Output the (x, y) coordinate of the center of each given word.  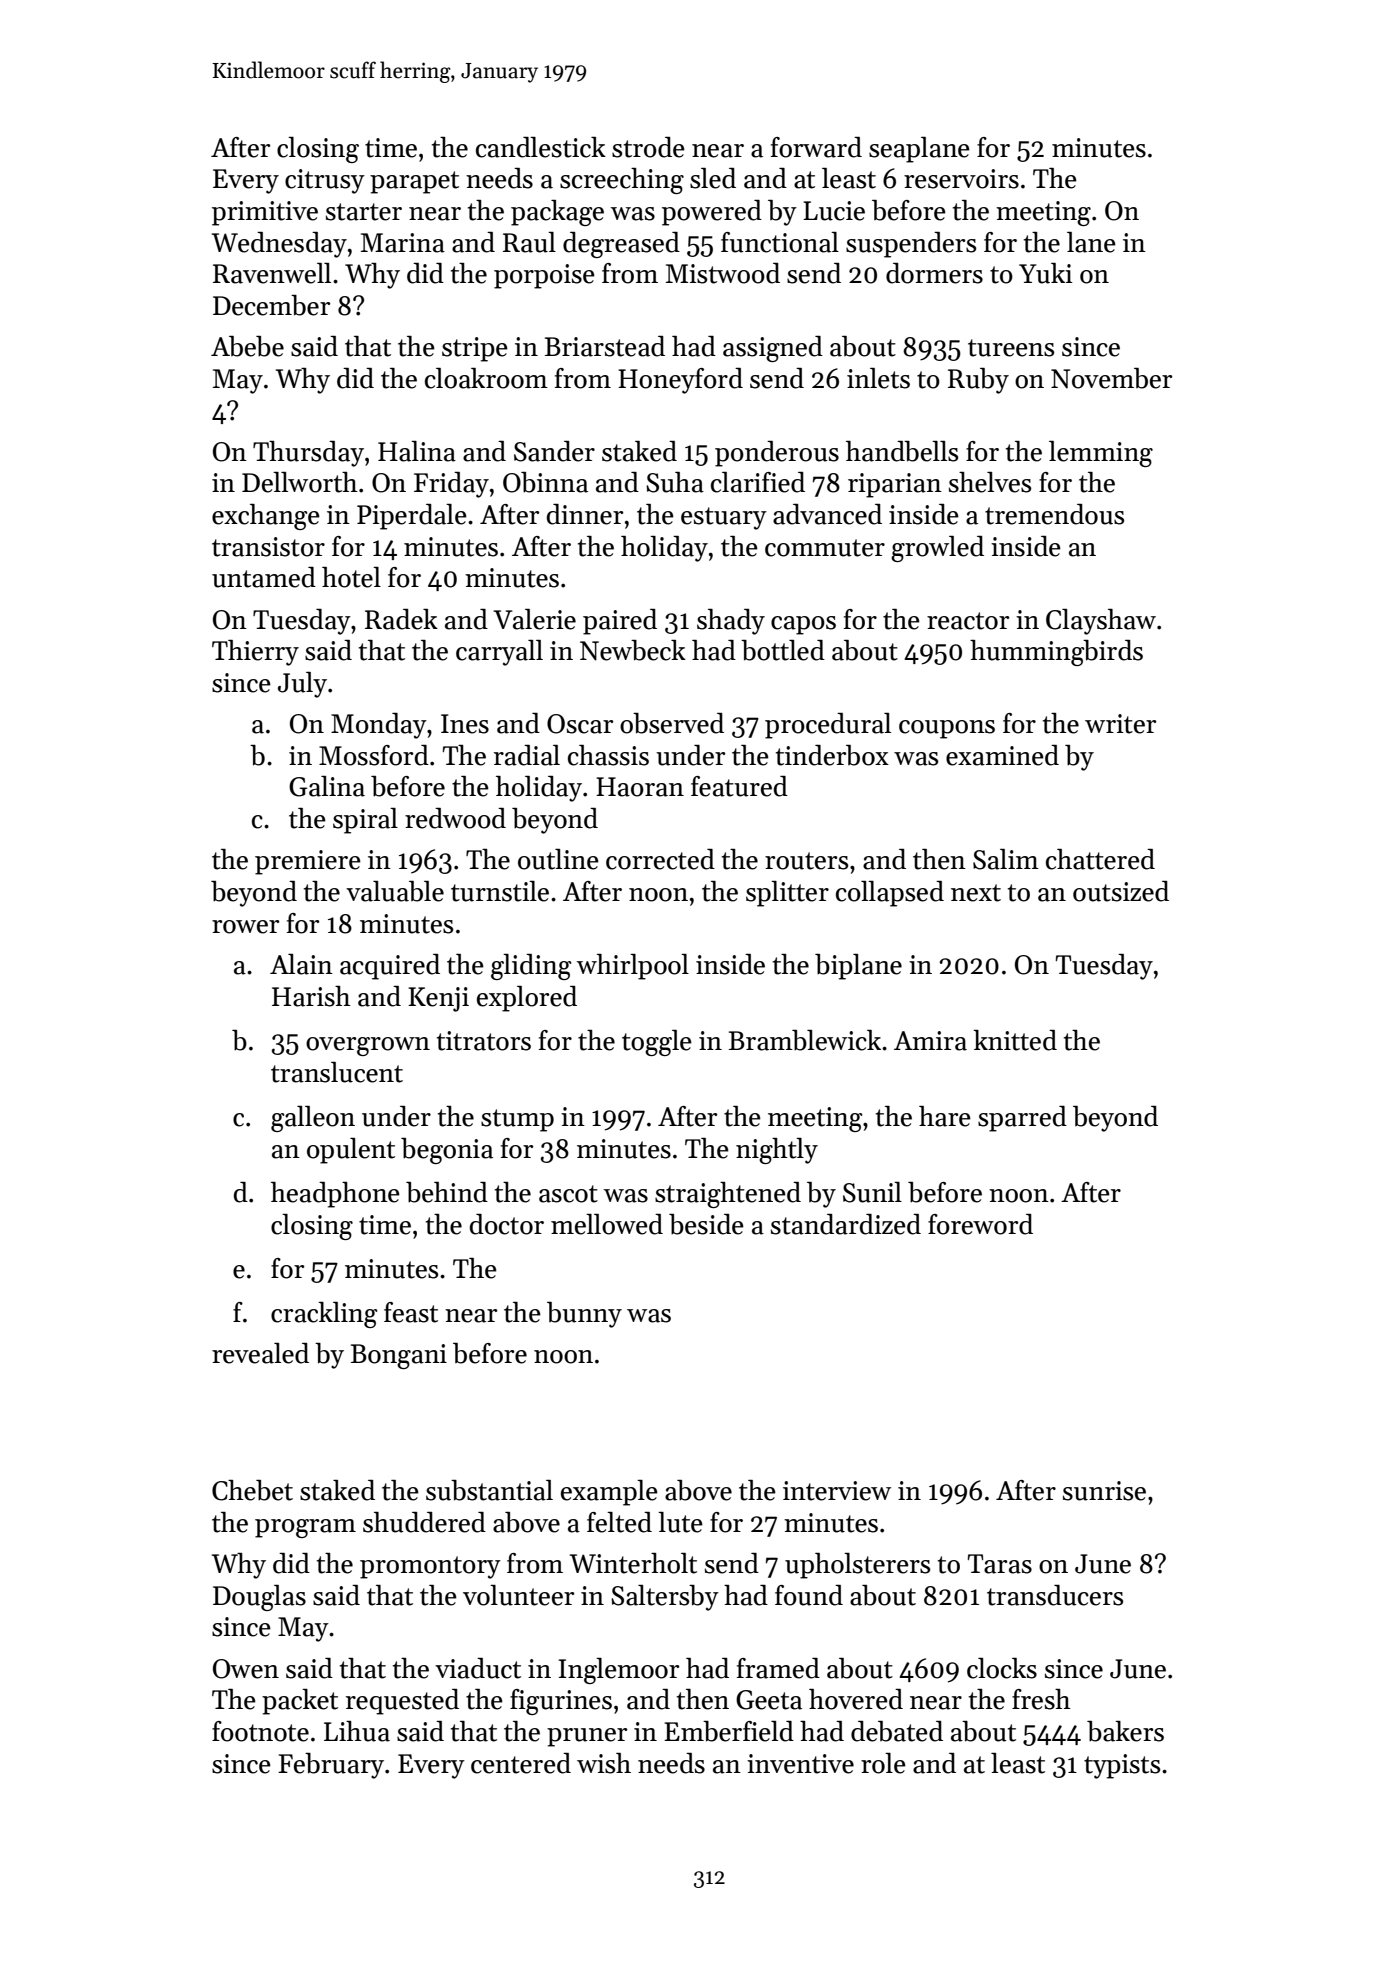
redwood (455, 818)
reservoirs (961, 179)
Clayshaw (1101, 622)
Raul (529, 242)
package (557, 213)
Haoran (640, 787)
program (305, 1528)
